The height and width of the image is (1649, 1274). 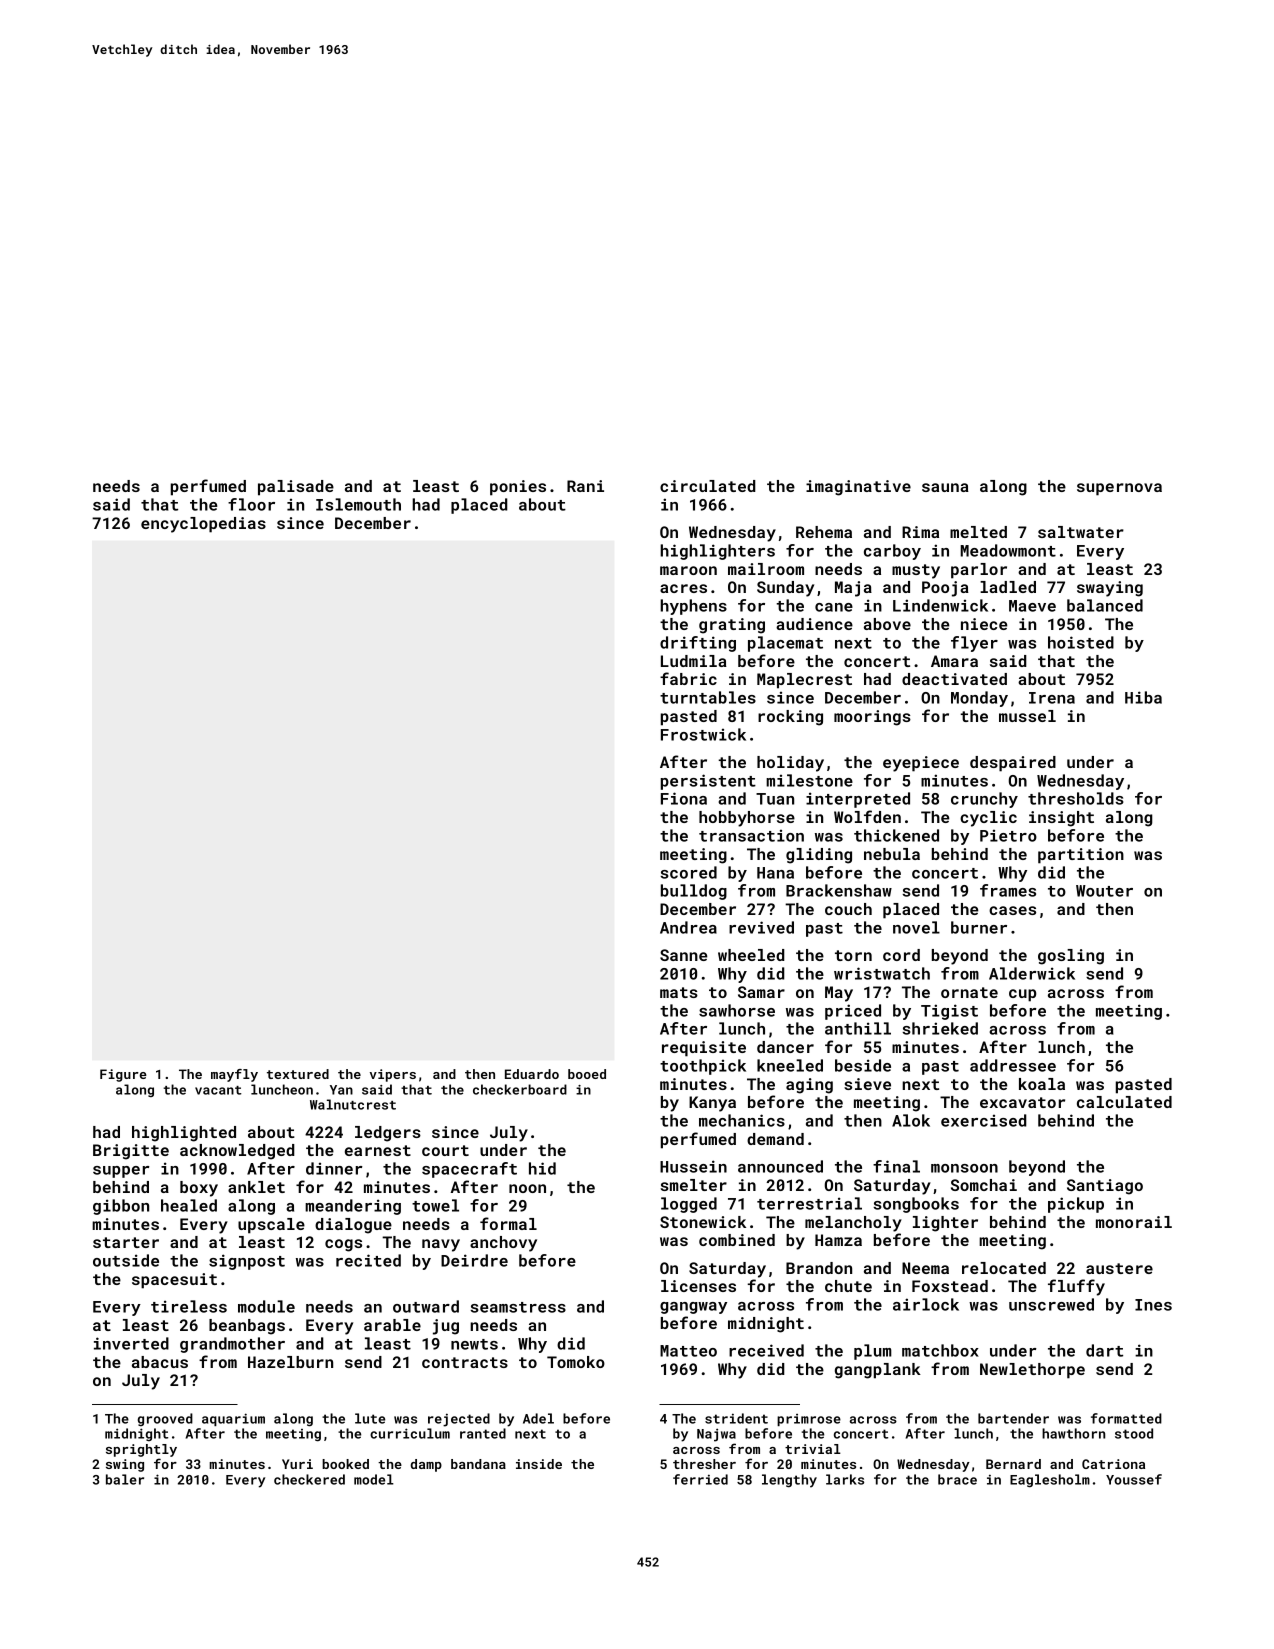 I want to click on checkered, so click(x=309, y=1479).
